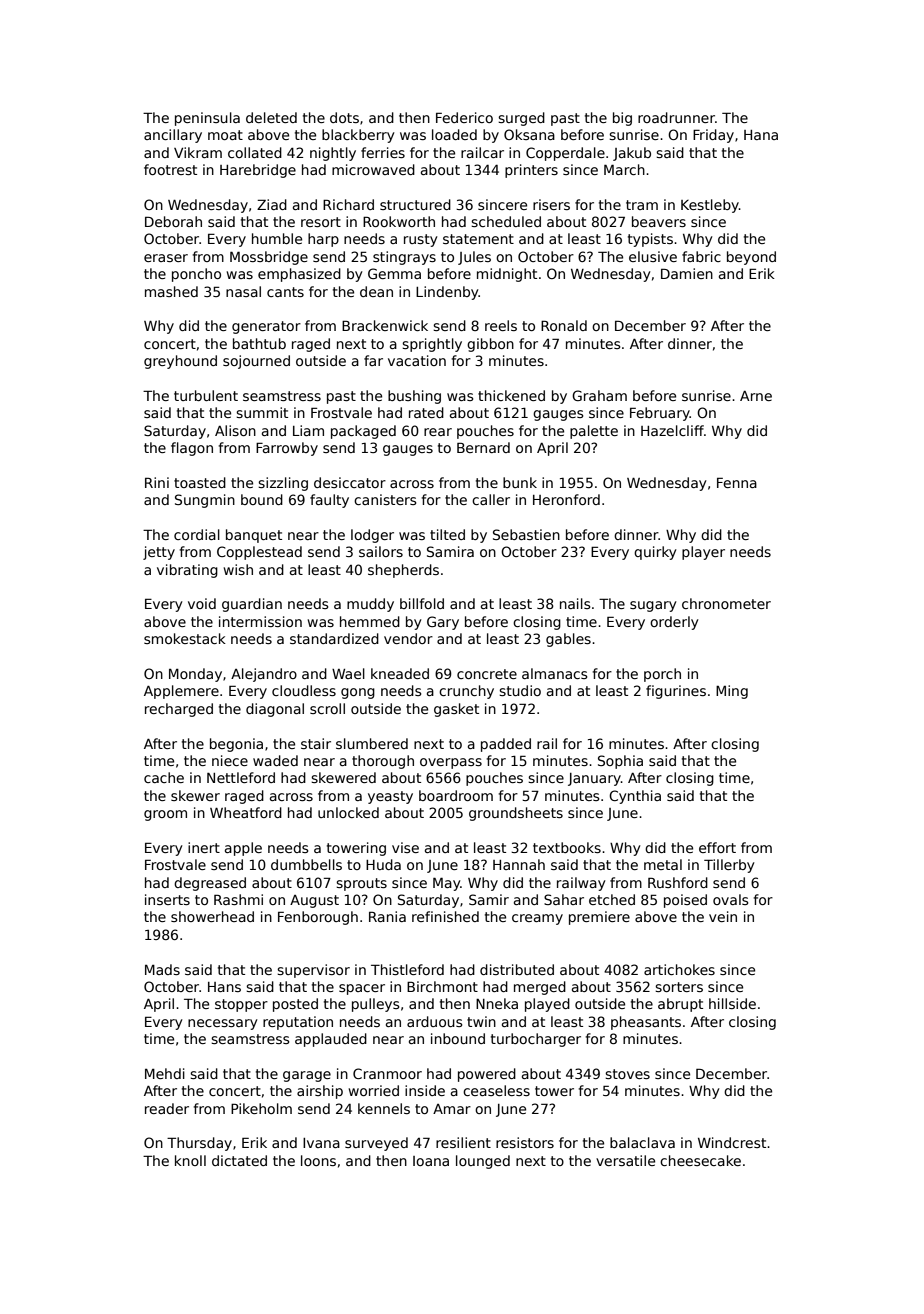  What do you see at coordinates (464, 117) in the document?
I see `Federico` at bounding box center [464, 117].
